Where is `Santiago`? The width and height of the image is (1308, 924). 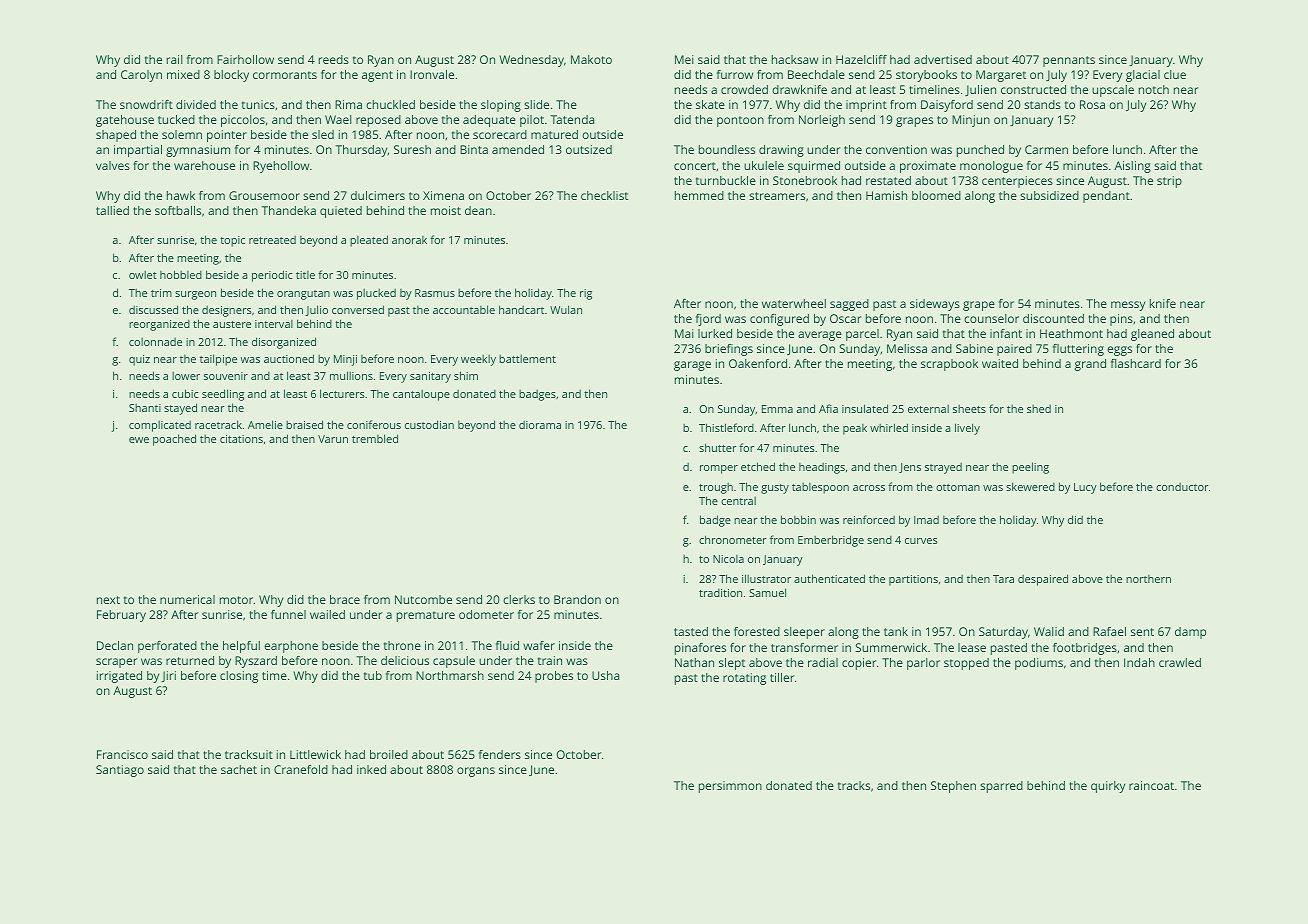
Santiago is located at coordinates (120, 771).
